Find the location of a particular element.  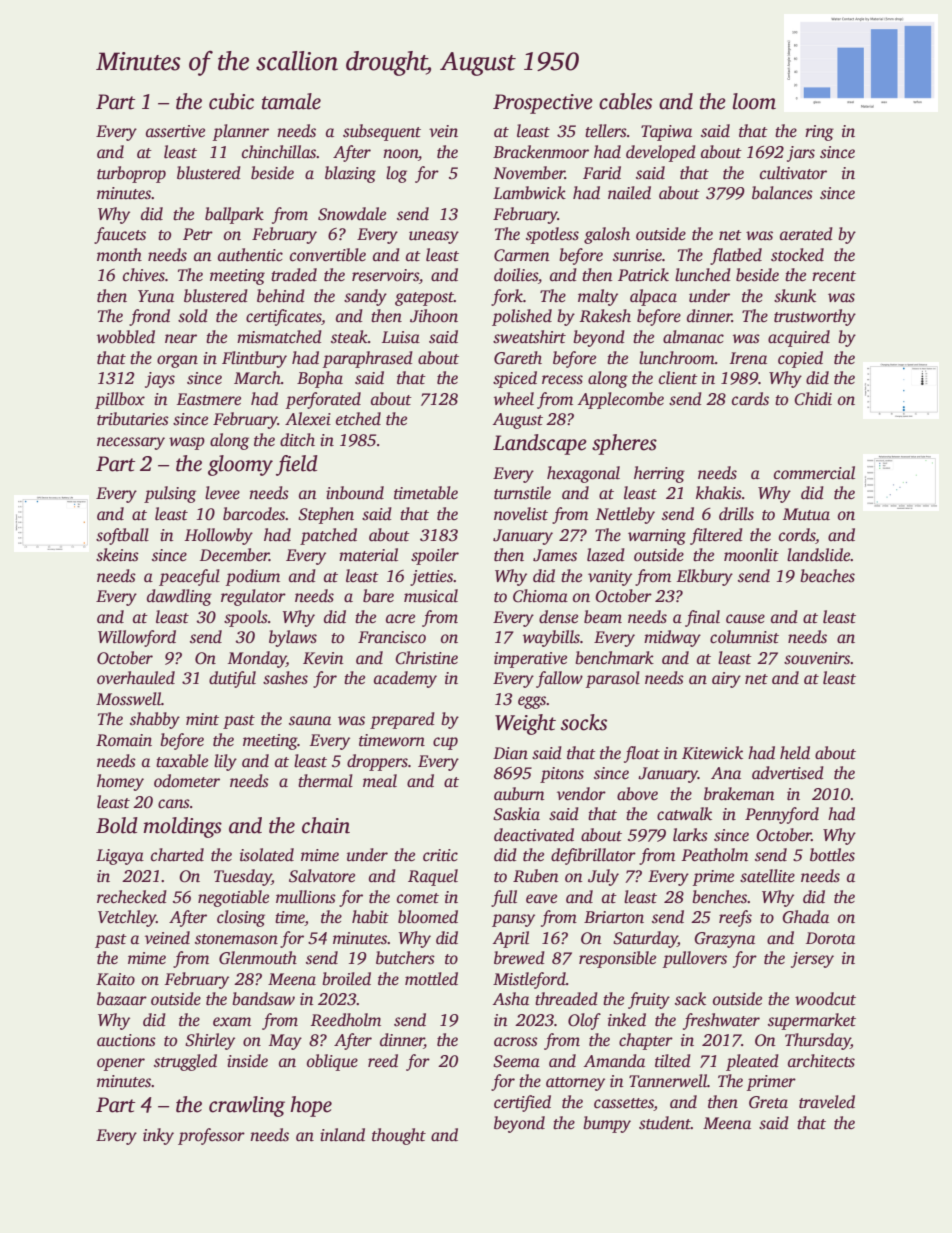

sweatshirt is located at coordinates (529, 337).
